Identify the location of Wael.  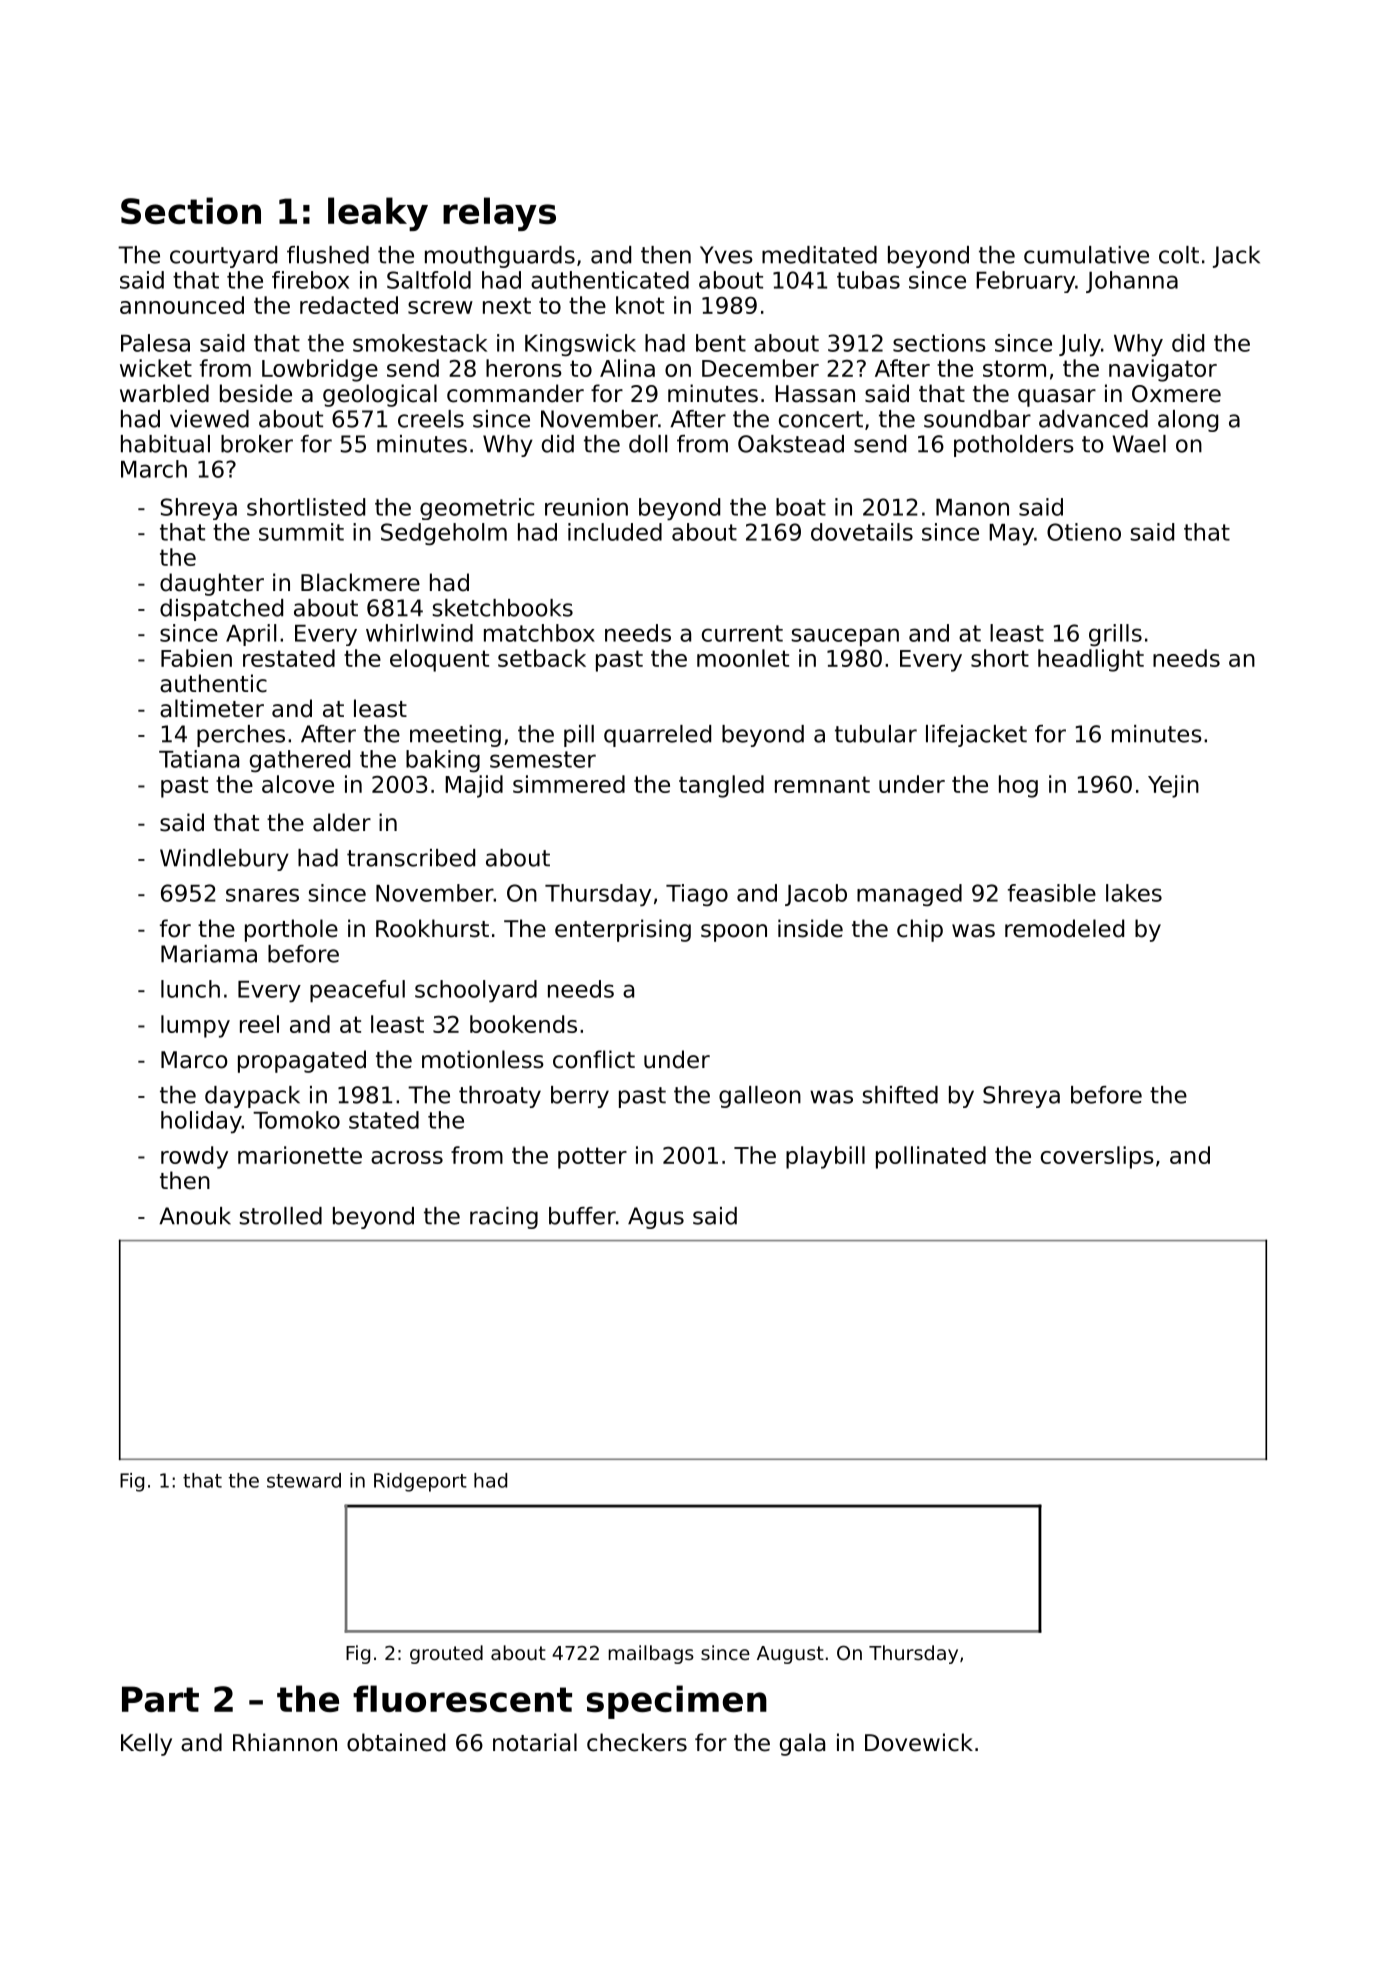
(1139, 444).
